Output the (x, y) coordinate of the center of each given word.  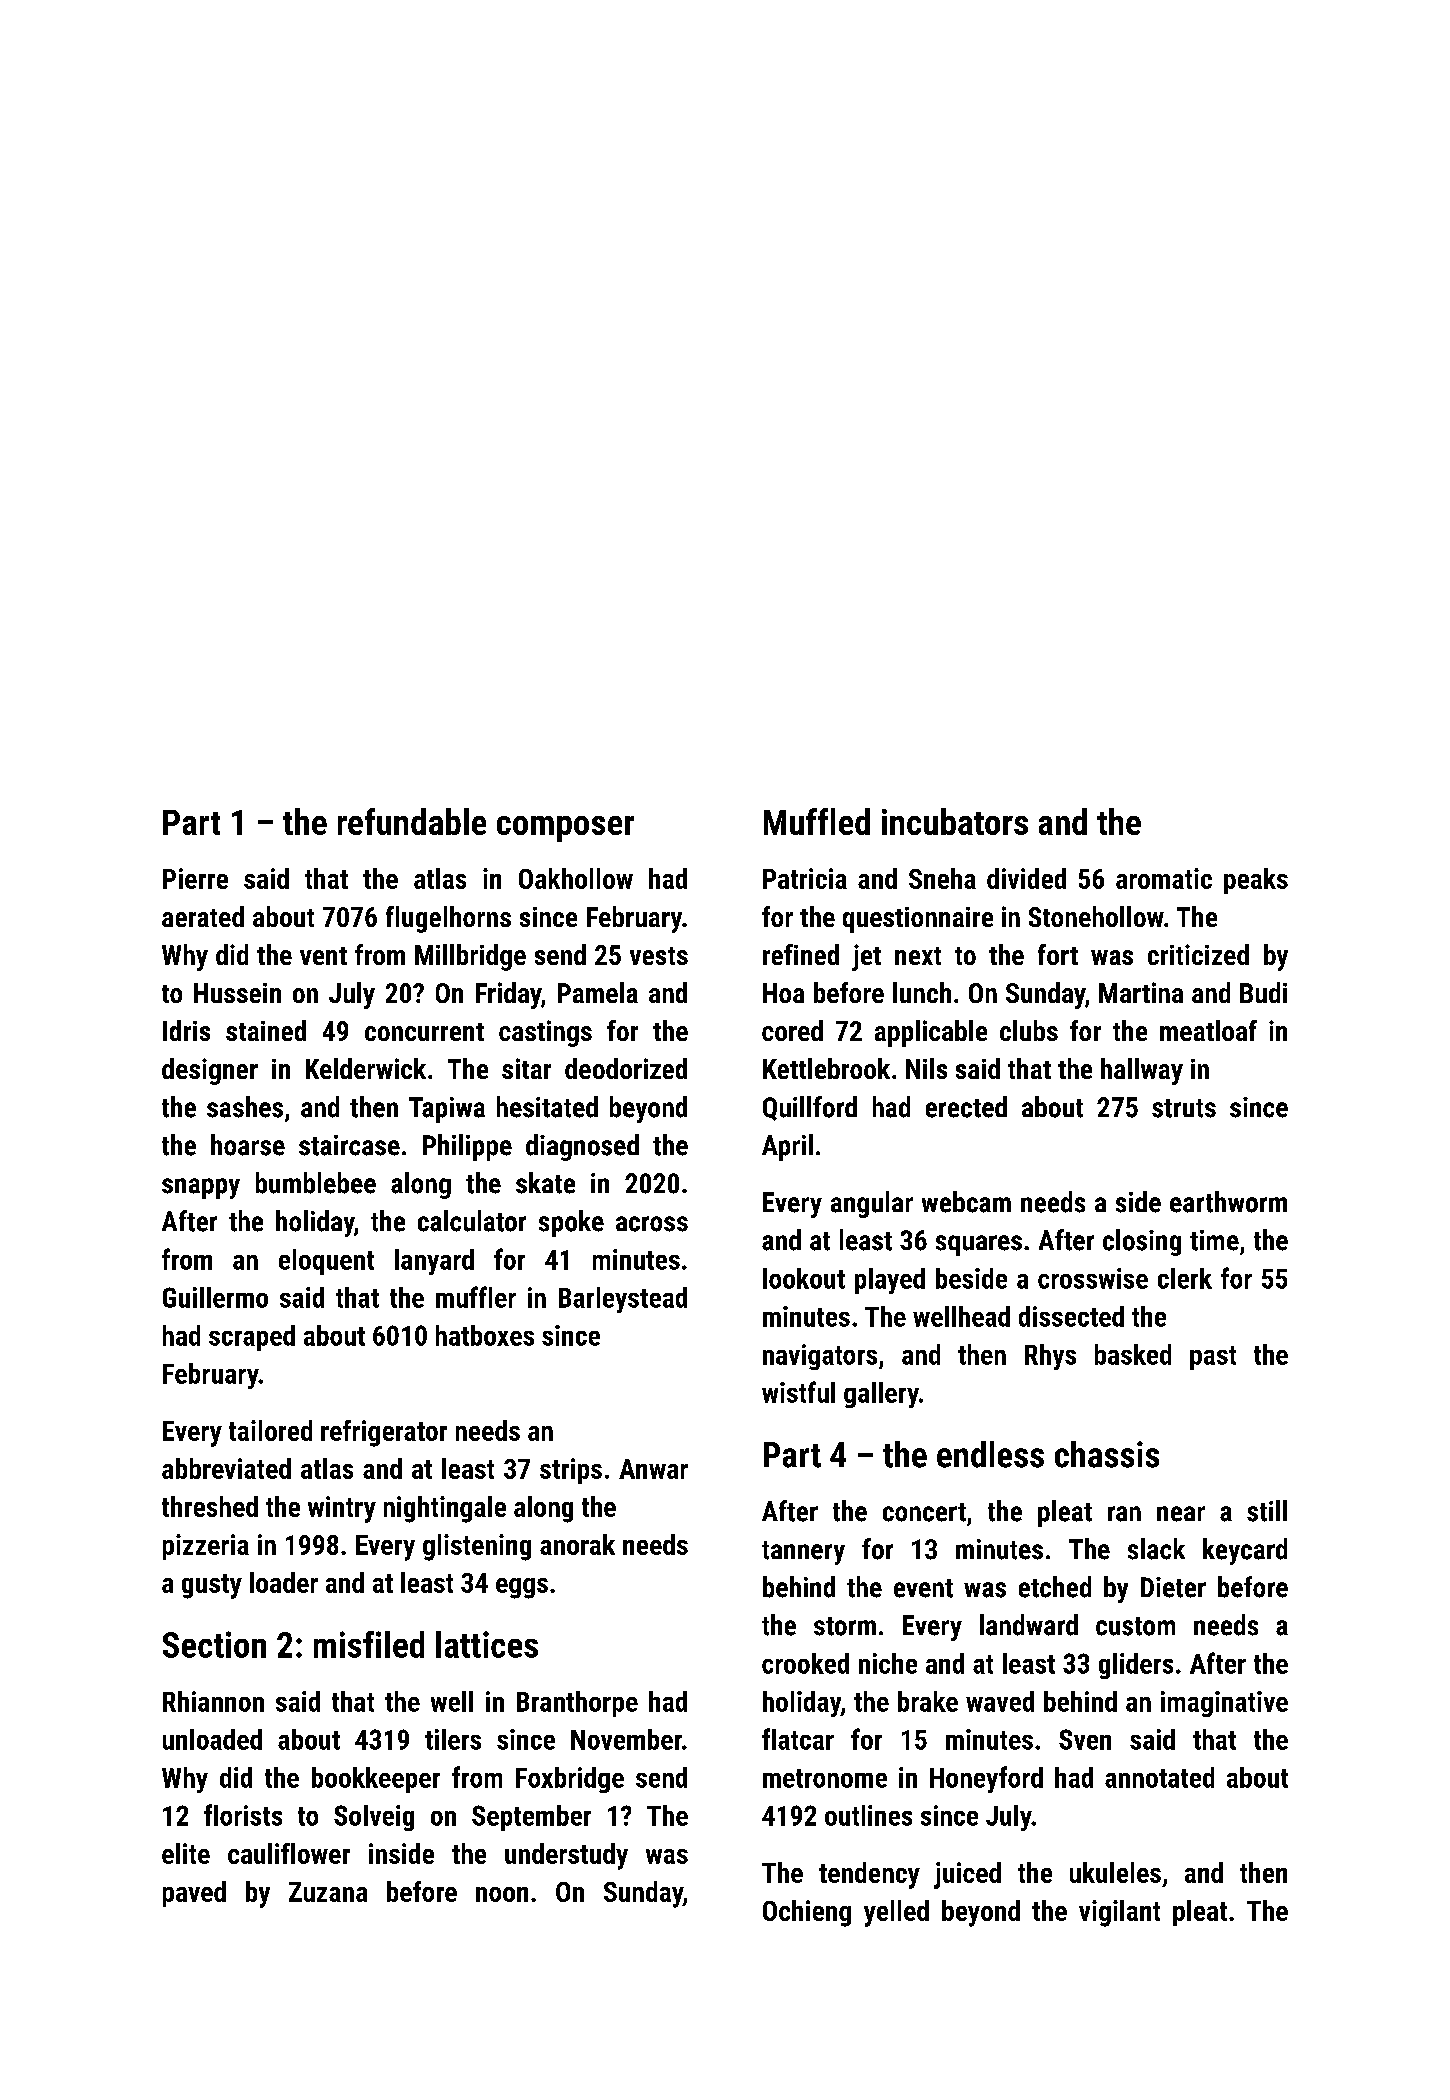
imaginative (1224, 1704)
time (1214, 1240)
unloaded (212, 1739)
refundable (412, 821)
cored (792, 1030)
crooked (805, 1663)
